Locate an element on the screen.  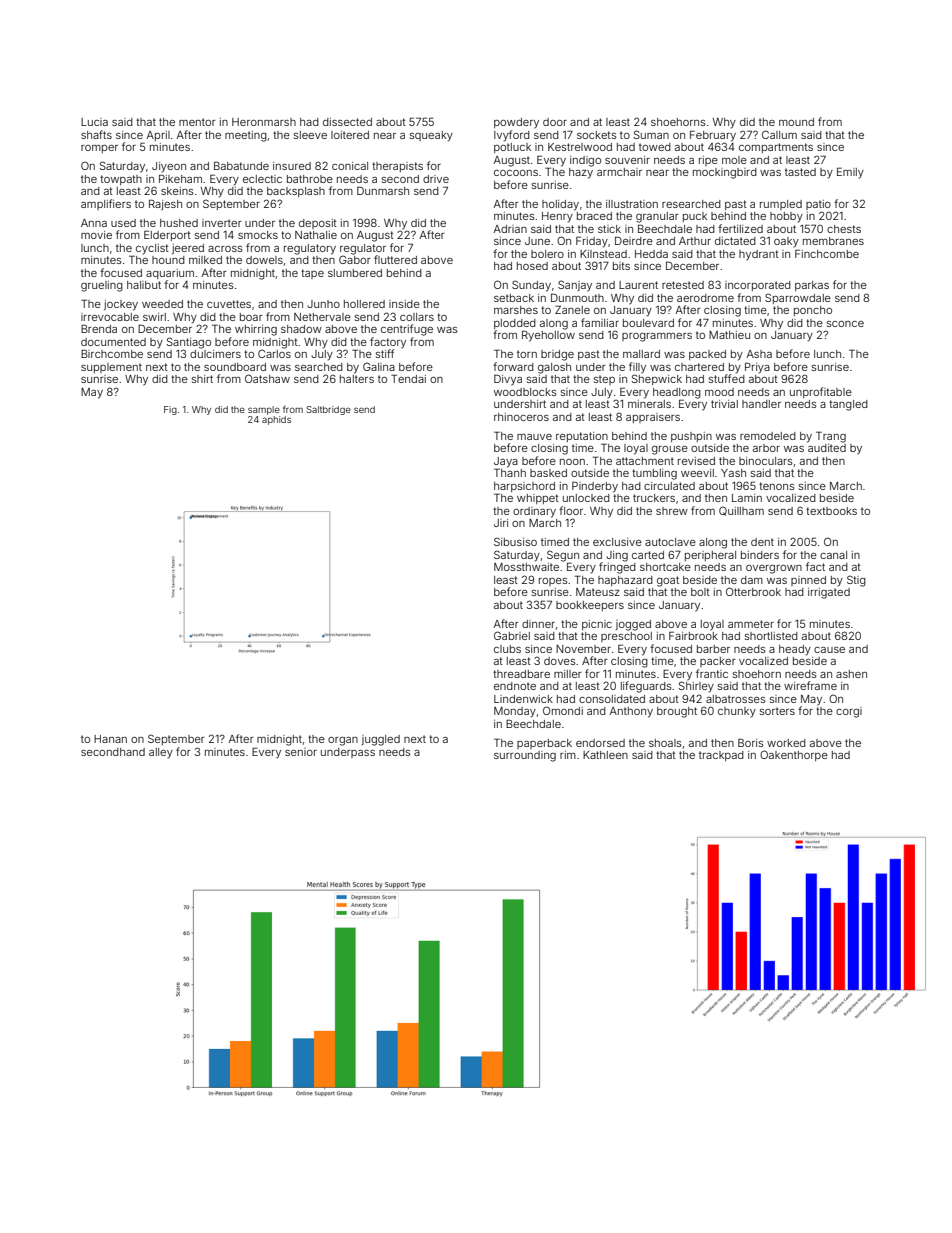
granular is located at coordinates (657, 217).
